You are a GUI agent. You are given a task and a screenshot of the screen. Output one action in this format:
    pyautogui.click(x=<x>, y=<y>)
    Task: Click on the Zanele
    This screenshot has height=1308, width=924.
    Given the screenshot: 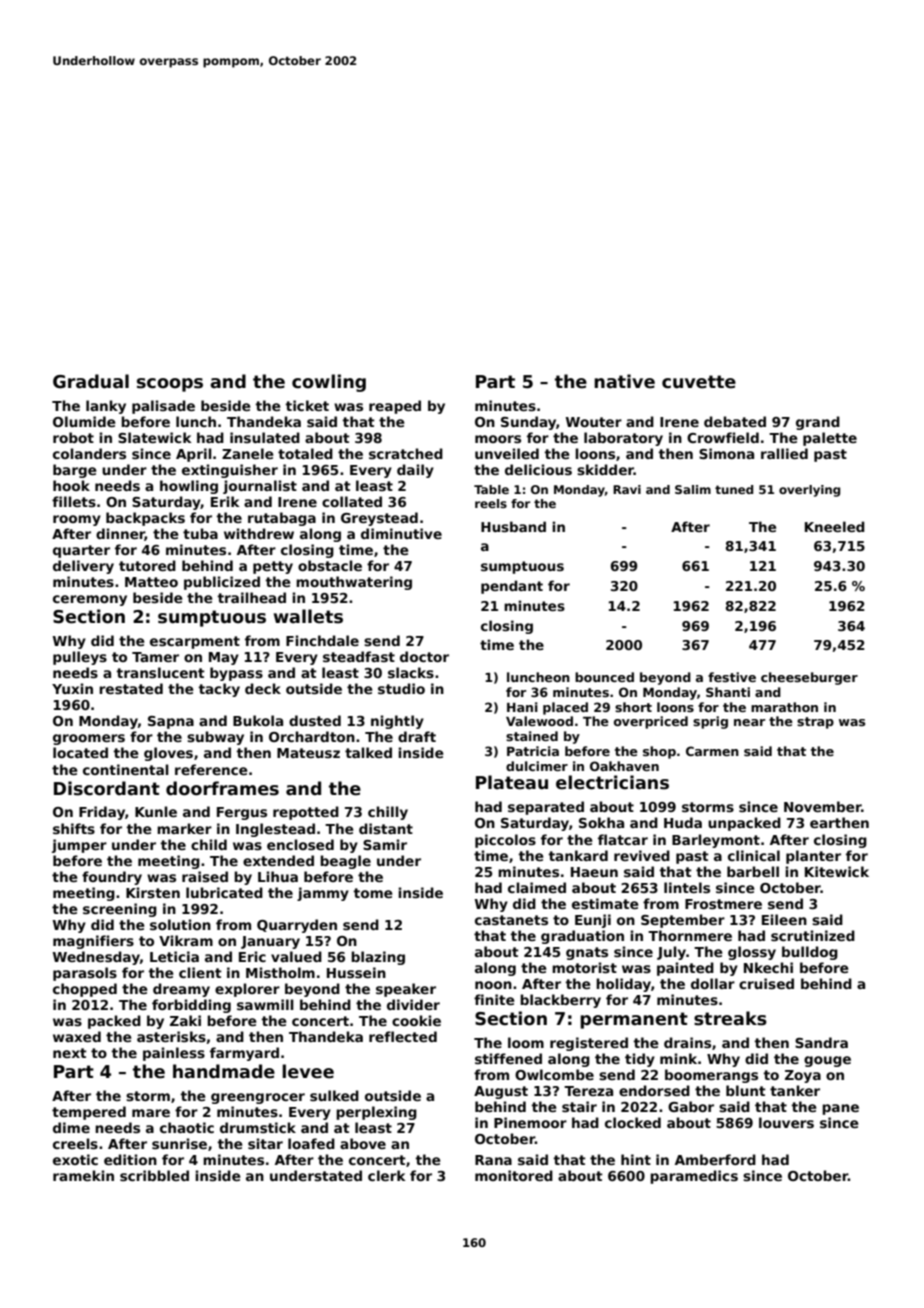 What is the action you would take?
    pyautogui.click(x=247, y=453)
